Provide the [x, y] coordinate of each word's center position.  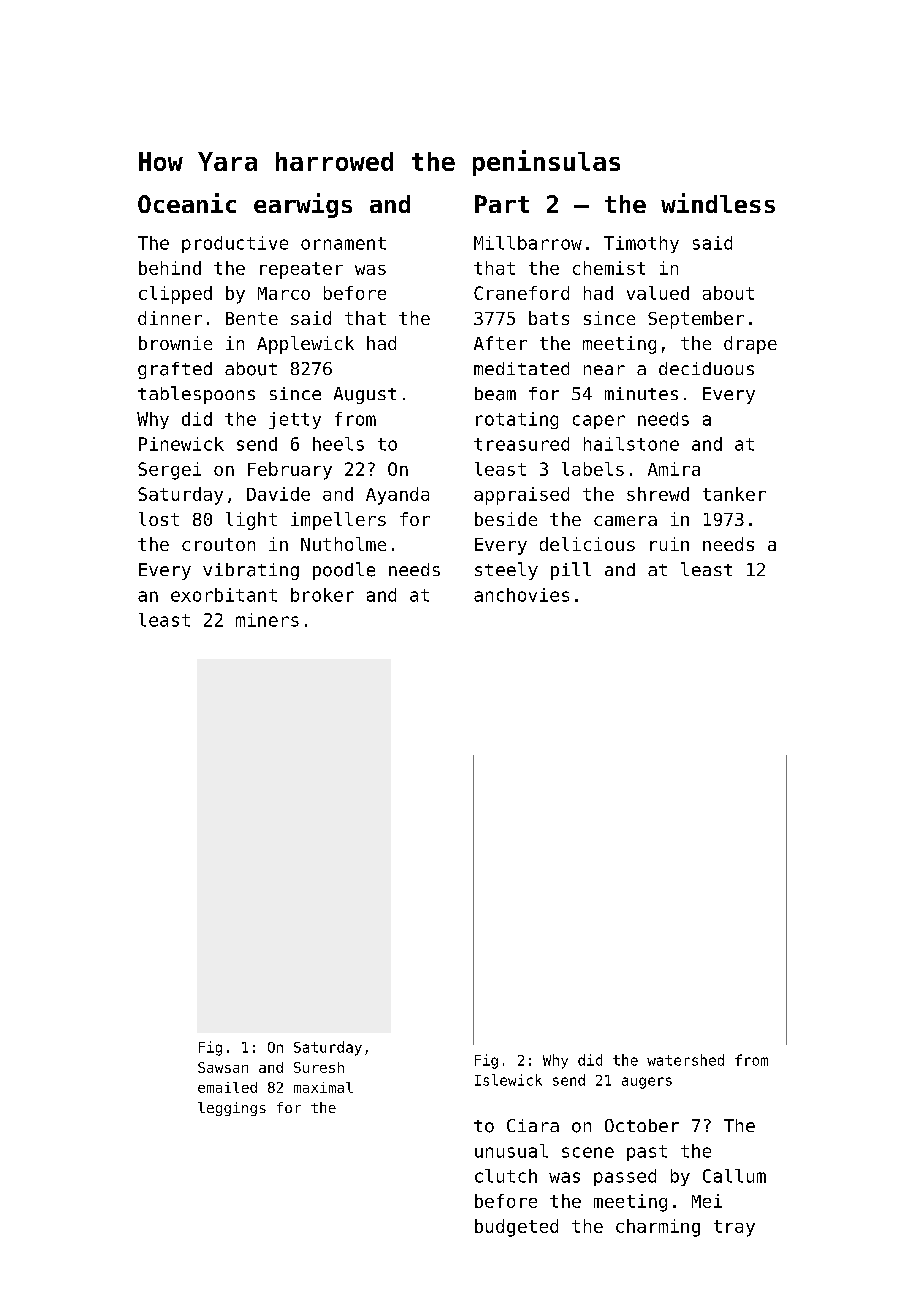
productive [235, 244]
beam [495, 394]
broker [322, 595]
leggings [232, 1109]
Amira [674, 469]
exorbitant [224, 595]
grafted [175, 370]
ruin [669, 544]
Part [502, 204]
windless [718, 203]
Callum [734, 1176]
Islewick [508, 1080]
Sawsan [223, 1067]
